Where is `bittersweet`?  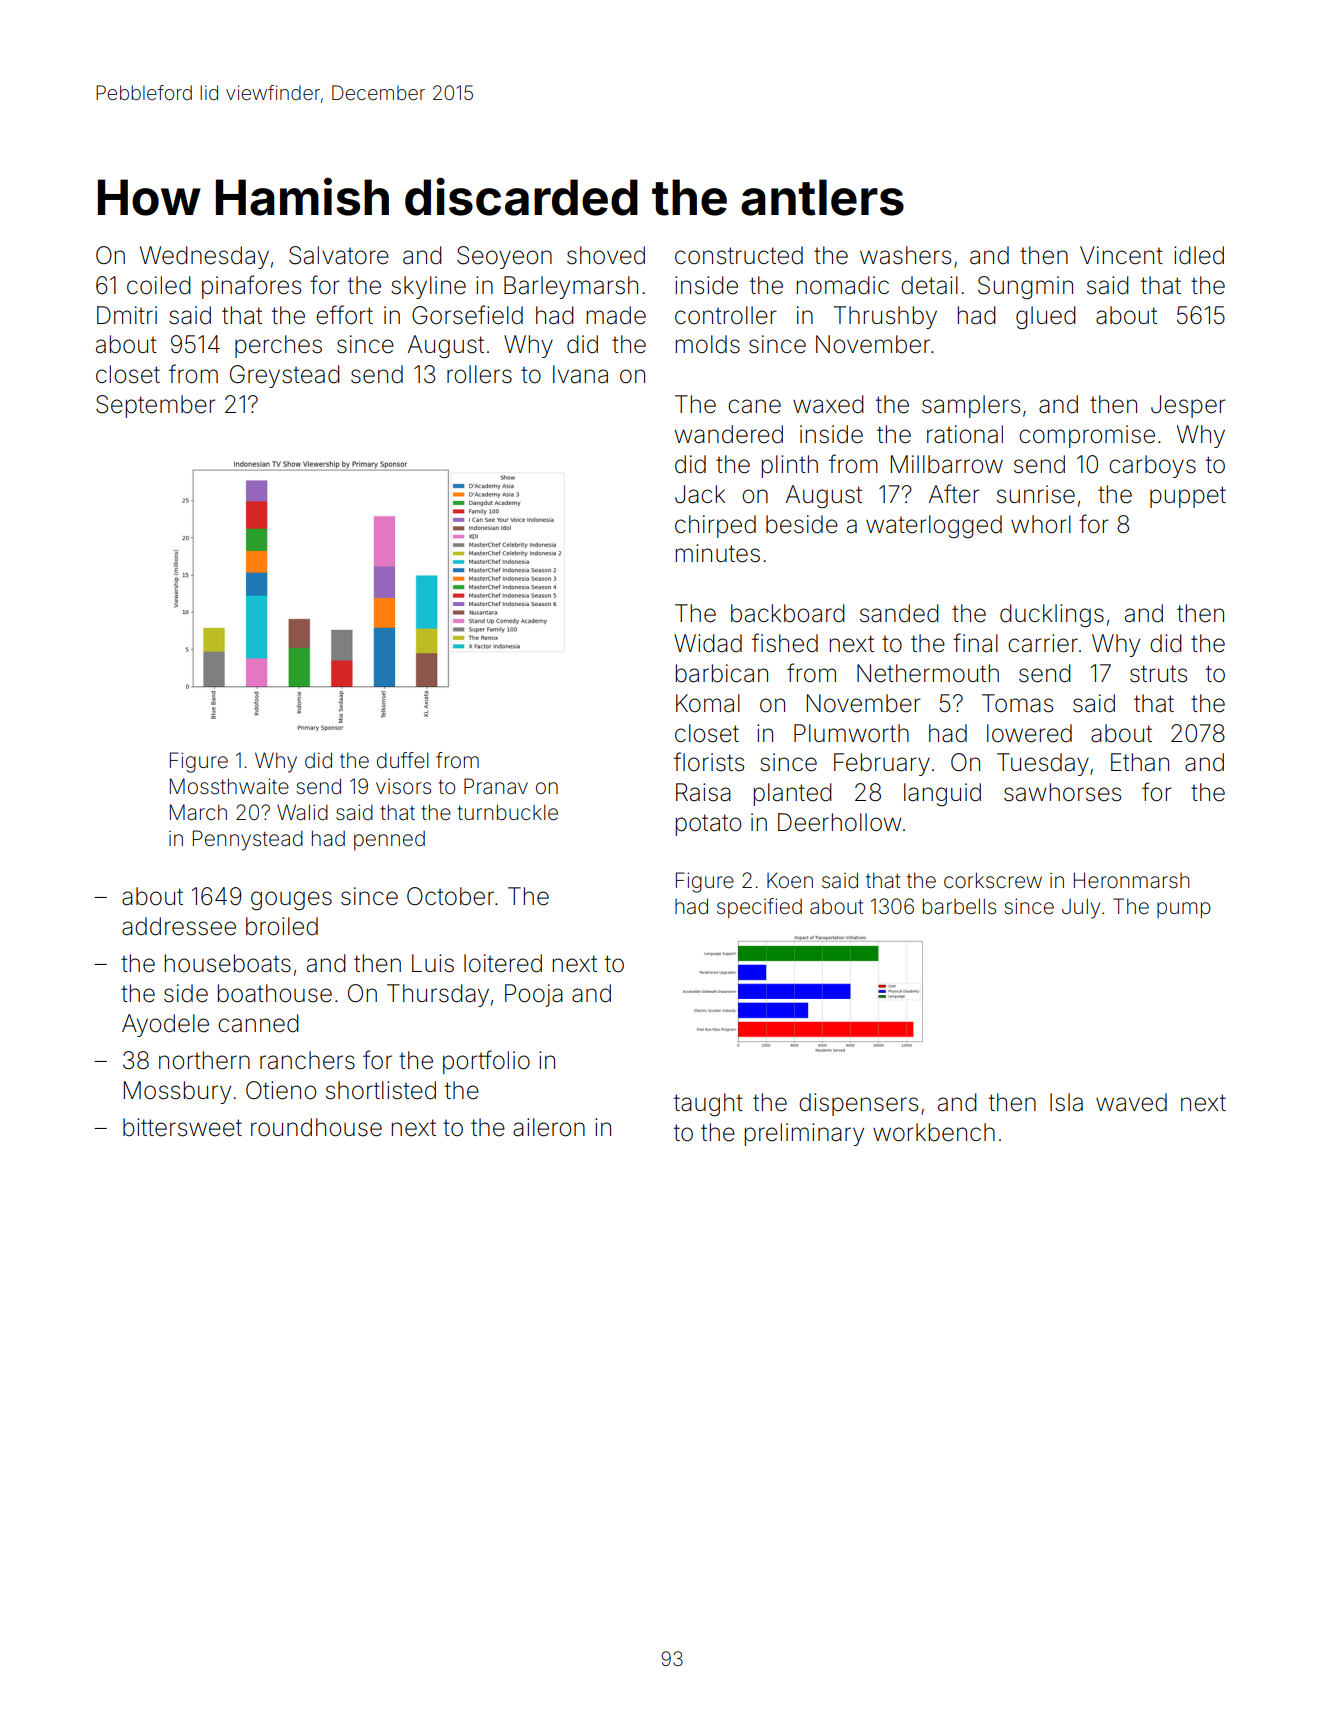
bittersweet is located at coordinates (182, 1127).
